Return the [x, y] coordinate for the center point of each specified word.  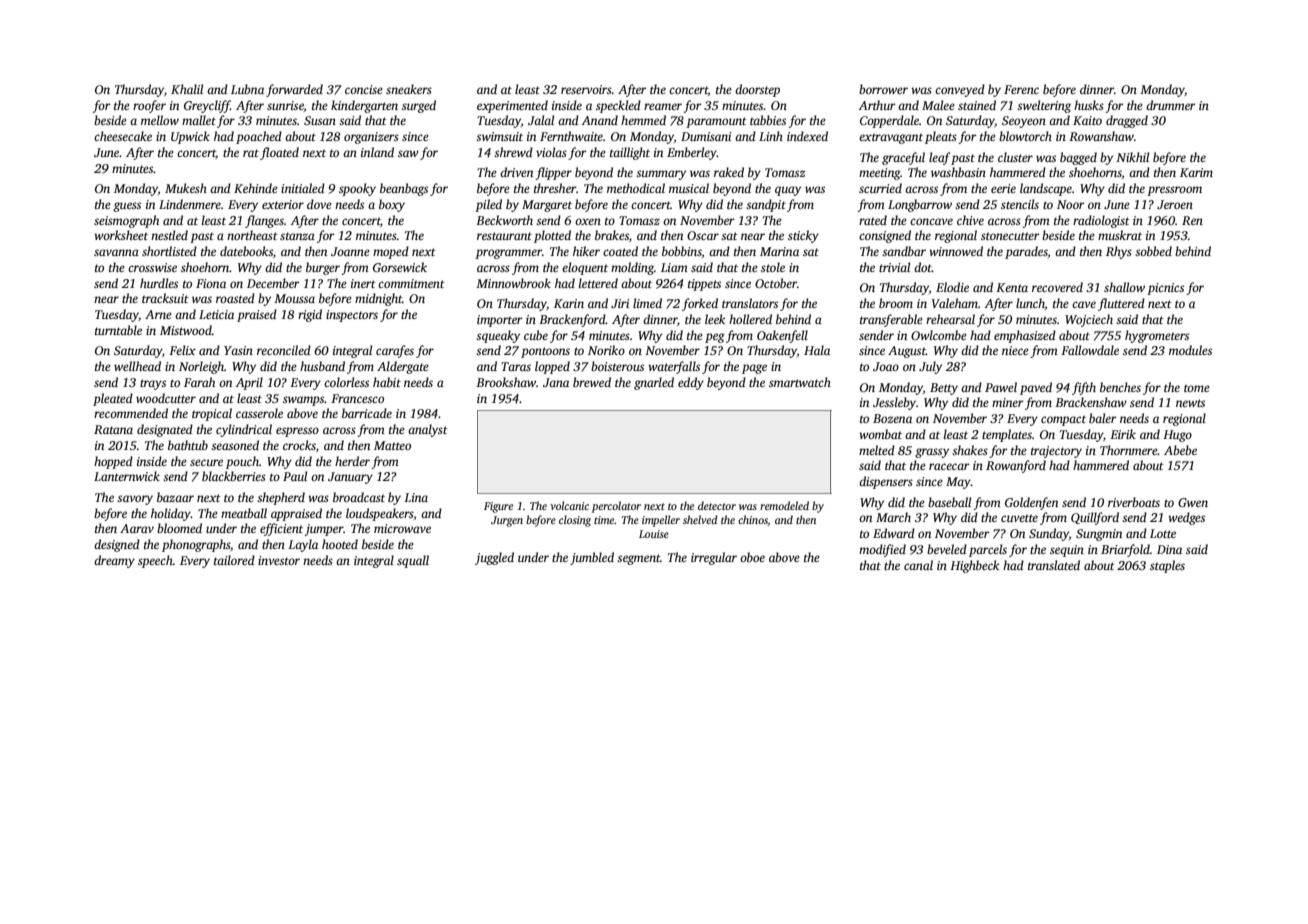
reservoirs [586, 89]
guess [127, 207]
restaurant [504, 236]
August [907, 352]
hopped [113, 462]
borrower [883, 89]
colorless [346, 382]
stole [773, 267]
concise [364, 89]
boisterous [617, 366]
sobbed [1153, 251]
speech [155, 561]
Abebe [1180, 450]
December [273, 283]
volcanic [569, 505]
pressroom [1174, 191]
